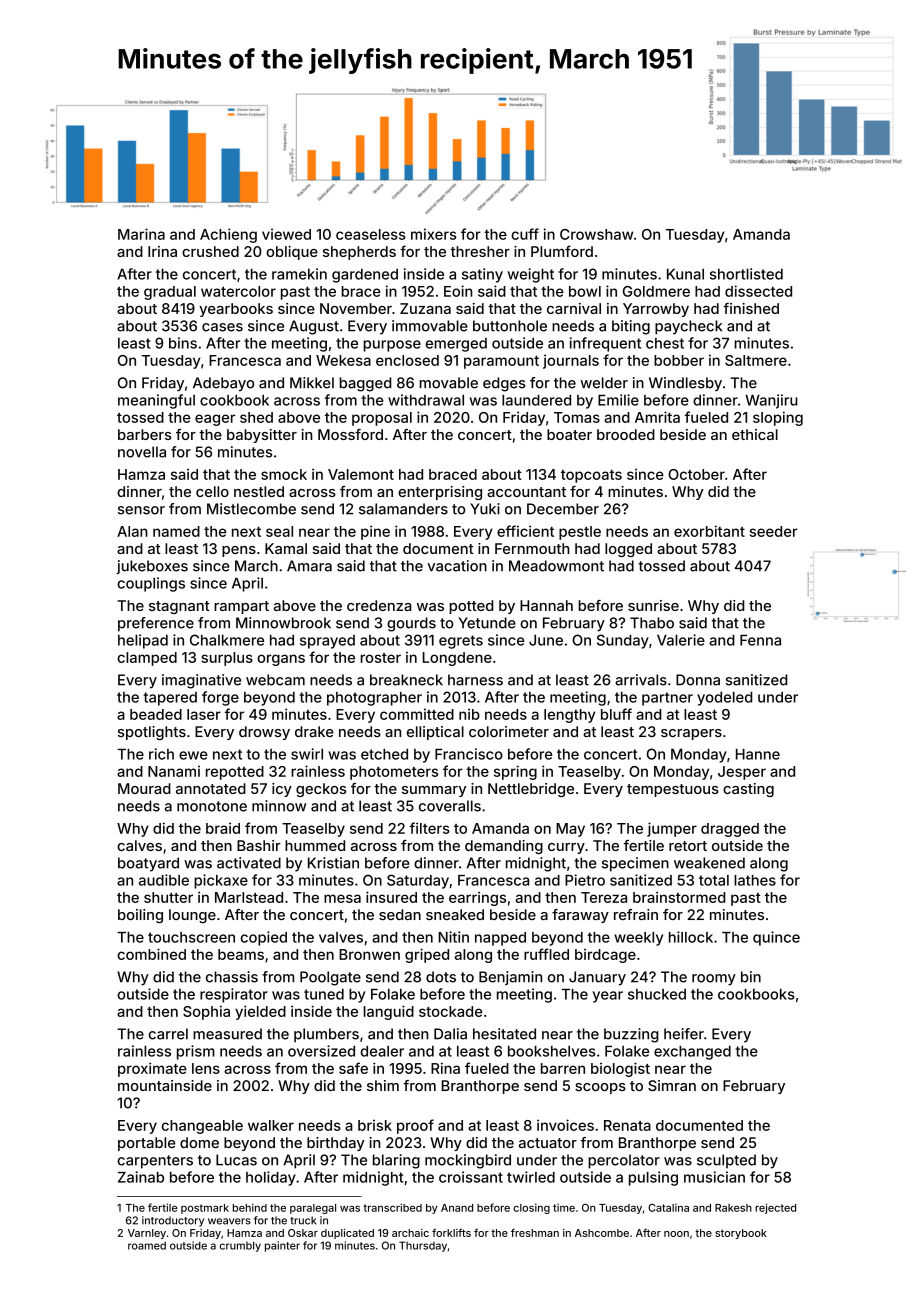 The height and width of the document is (1308, 924). What do you see at coordinates (170, 293) in the document?
I see `gradual` at bounding box center [170, 293].
